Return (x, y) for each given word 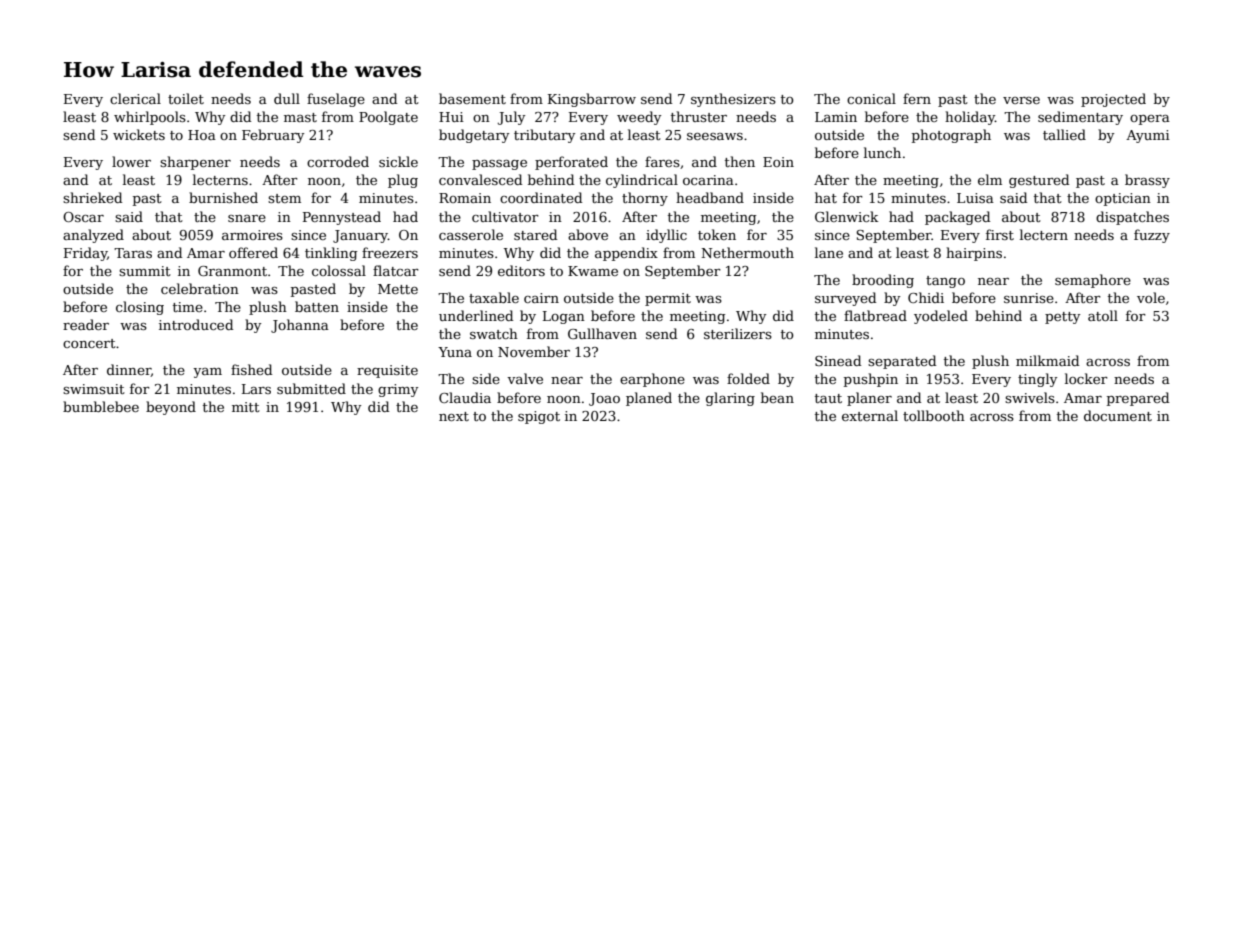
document (1118, 415)
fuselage (336, 100)
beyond (171, 408)
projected (1113, 100)
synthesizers (733, 100)
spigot (539, 417)
